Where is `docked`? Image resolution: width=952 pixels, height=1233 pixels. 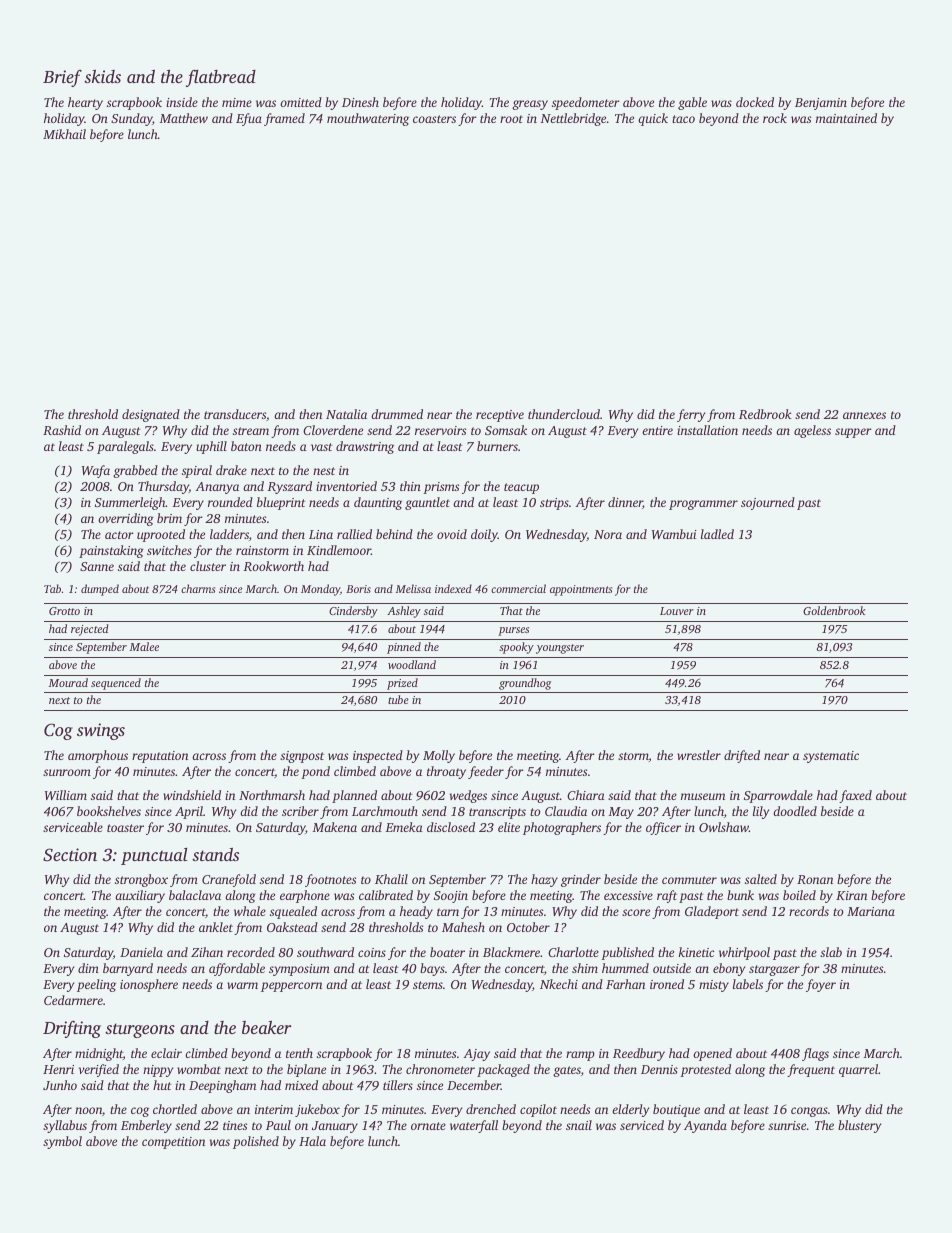 docked is located at coordinates (755, 102).
